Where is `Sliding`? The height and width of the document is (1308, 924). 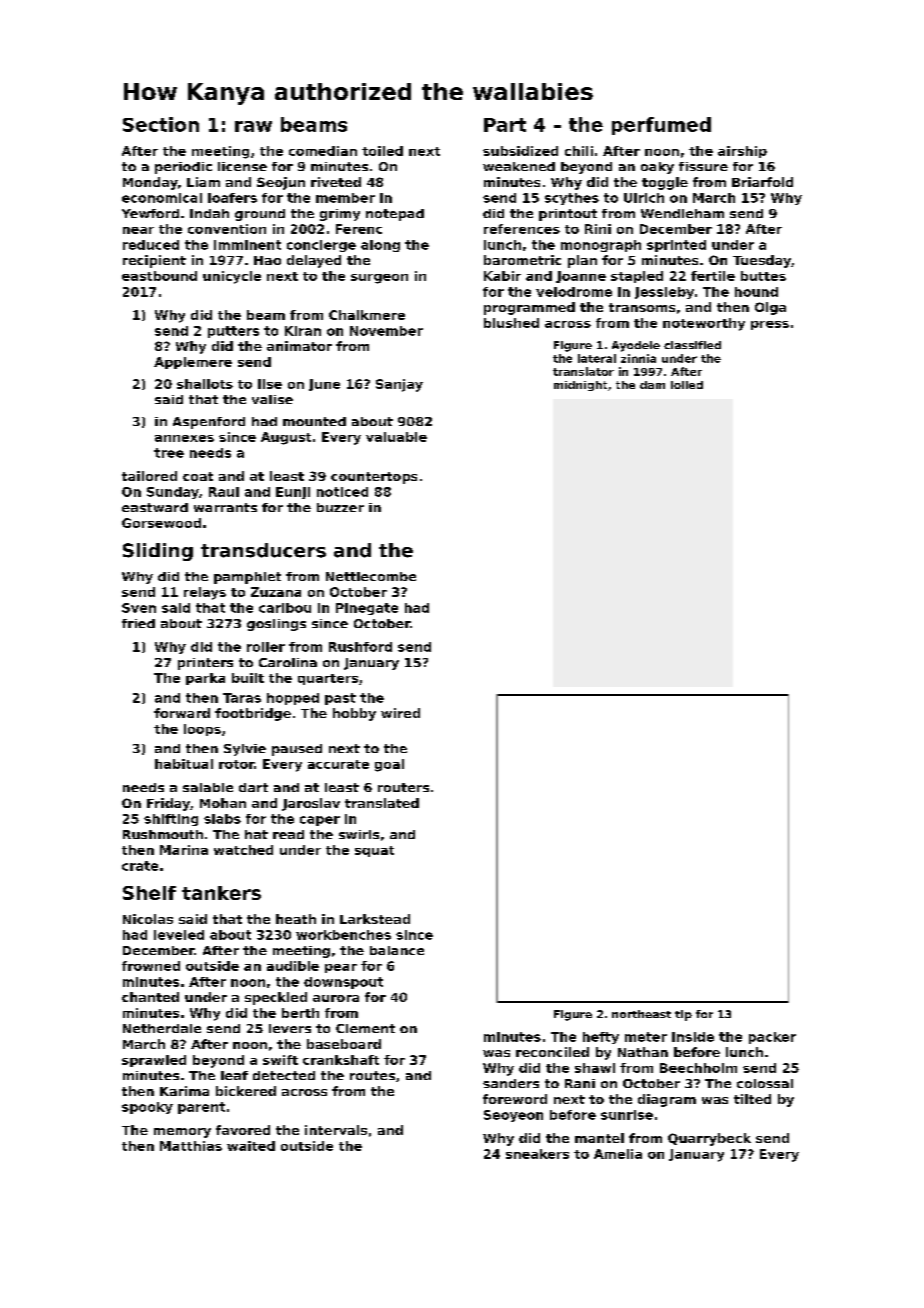 Sliding is located at coordinates (158, 552).
